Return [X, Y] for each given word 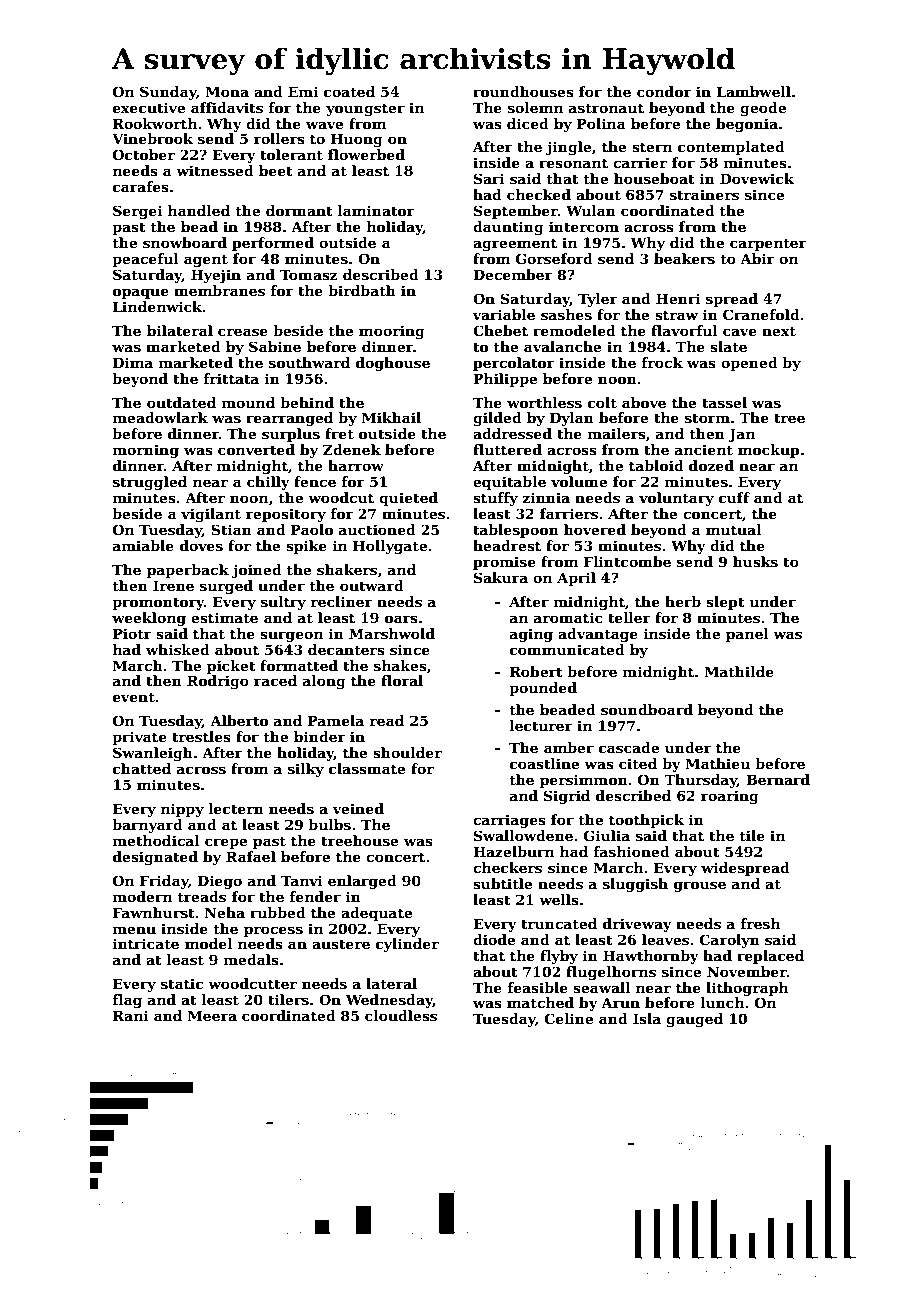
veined [358, 808]
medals [251, 959]
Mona [227, 91]
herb [683, 601]
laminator [376, 210]
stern [652, 147]
